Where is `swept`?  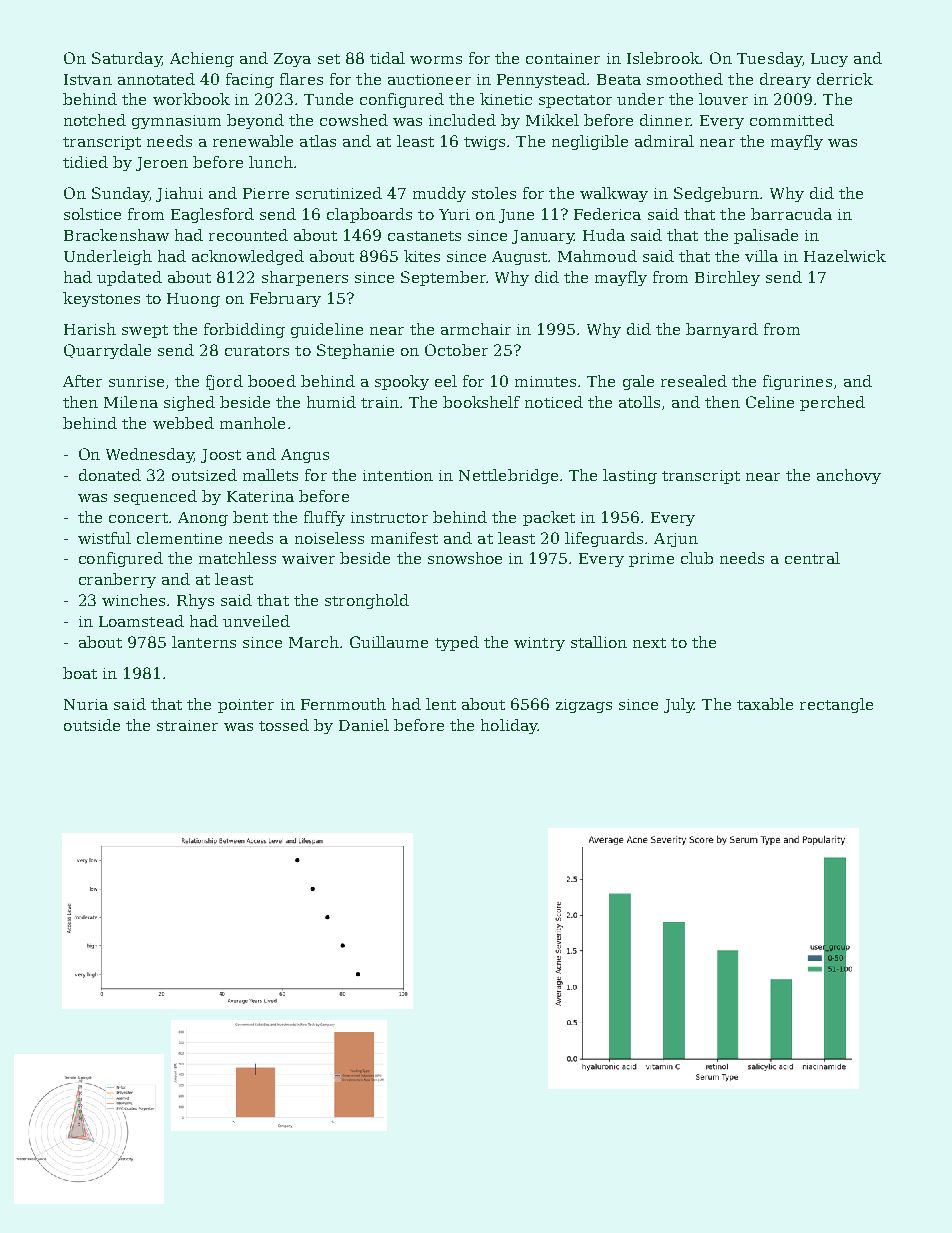 swept is located at coordinates (145, 331).
